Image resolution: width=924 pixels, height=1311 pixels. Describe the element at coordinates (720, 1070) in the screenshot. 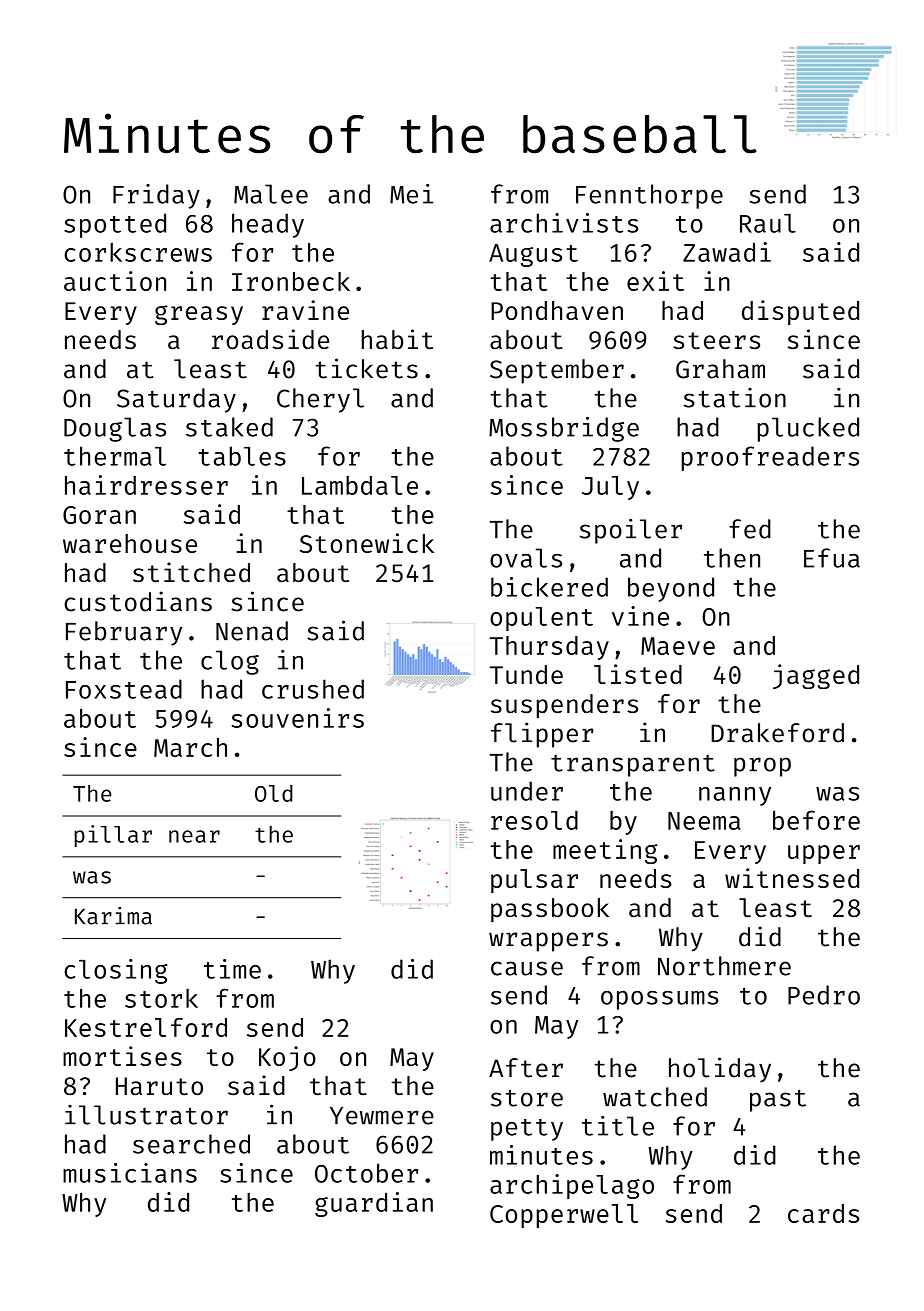

I see `holiday` at that location.
